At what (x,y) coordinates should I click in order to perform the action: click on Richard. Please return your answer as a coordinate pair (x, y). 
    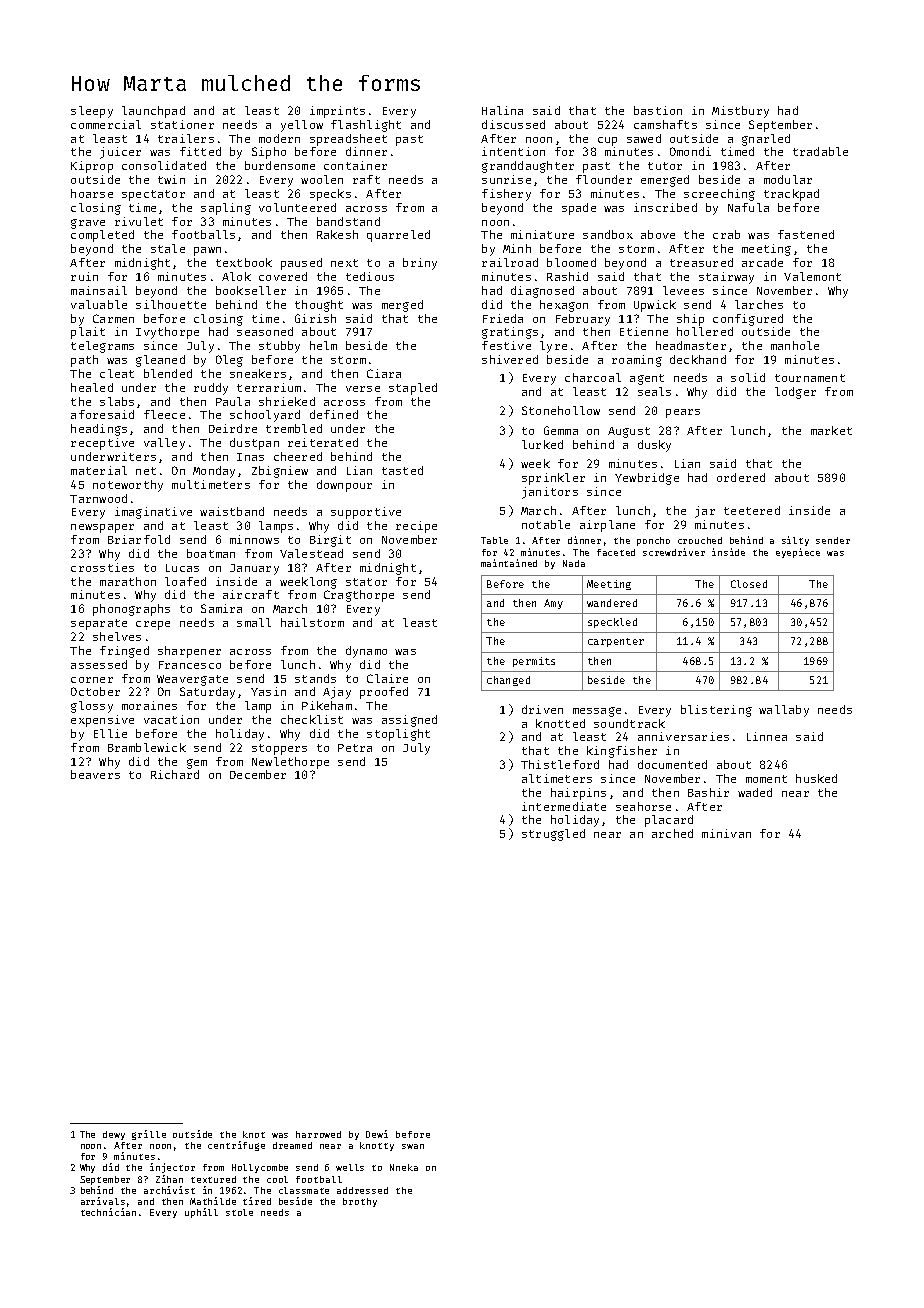
    Looking at the image, I should click on (175, 774).
